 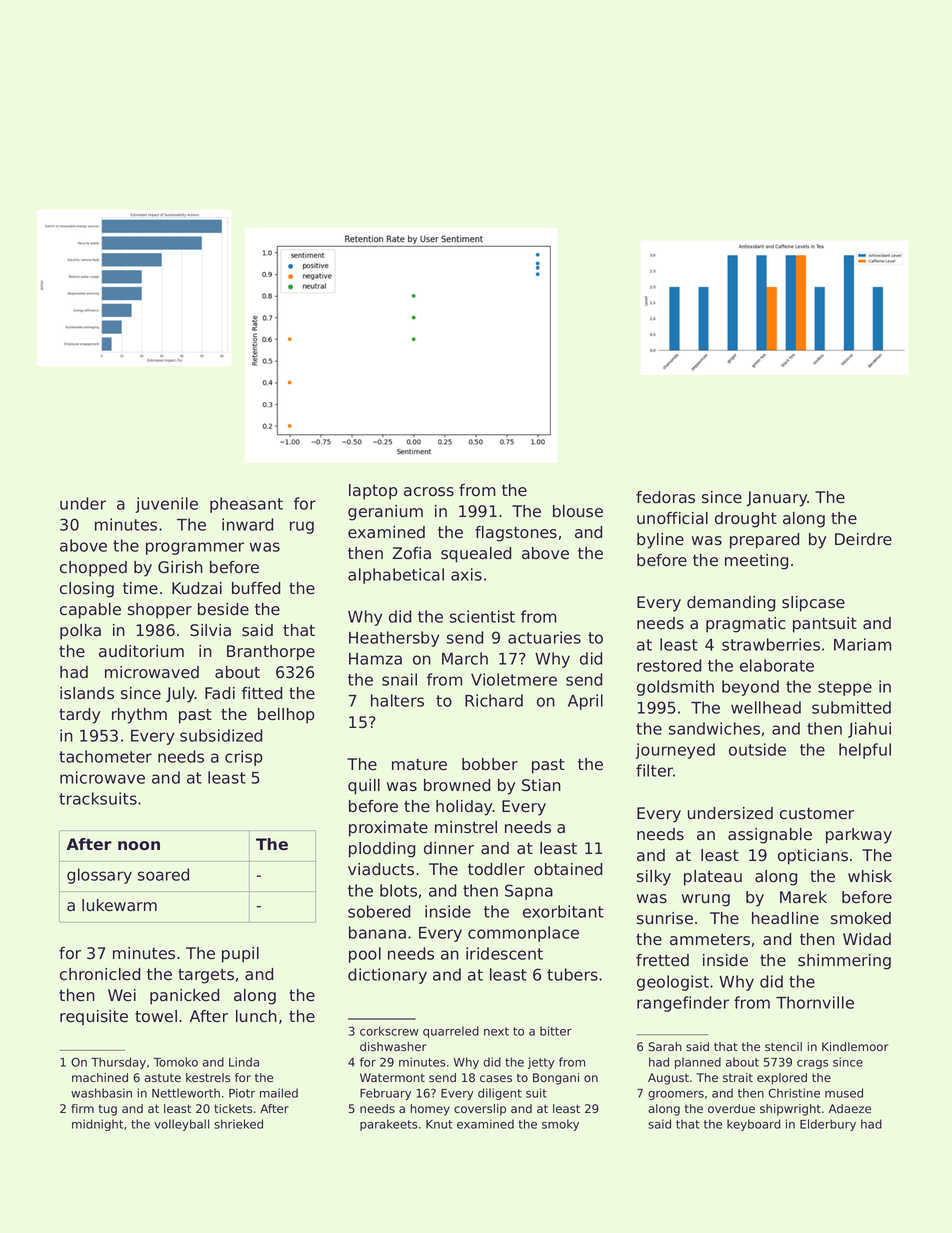 What do you see at coordinates (578, 511) in the page?
I see `blouse` at bounding box center [578, 511].
